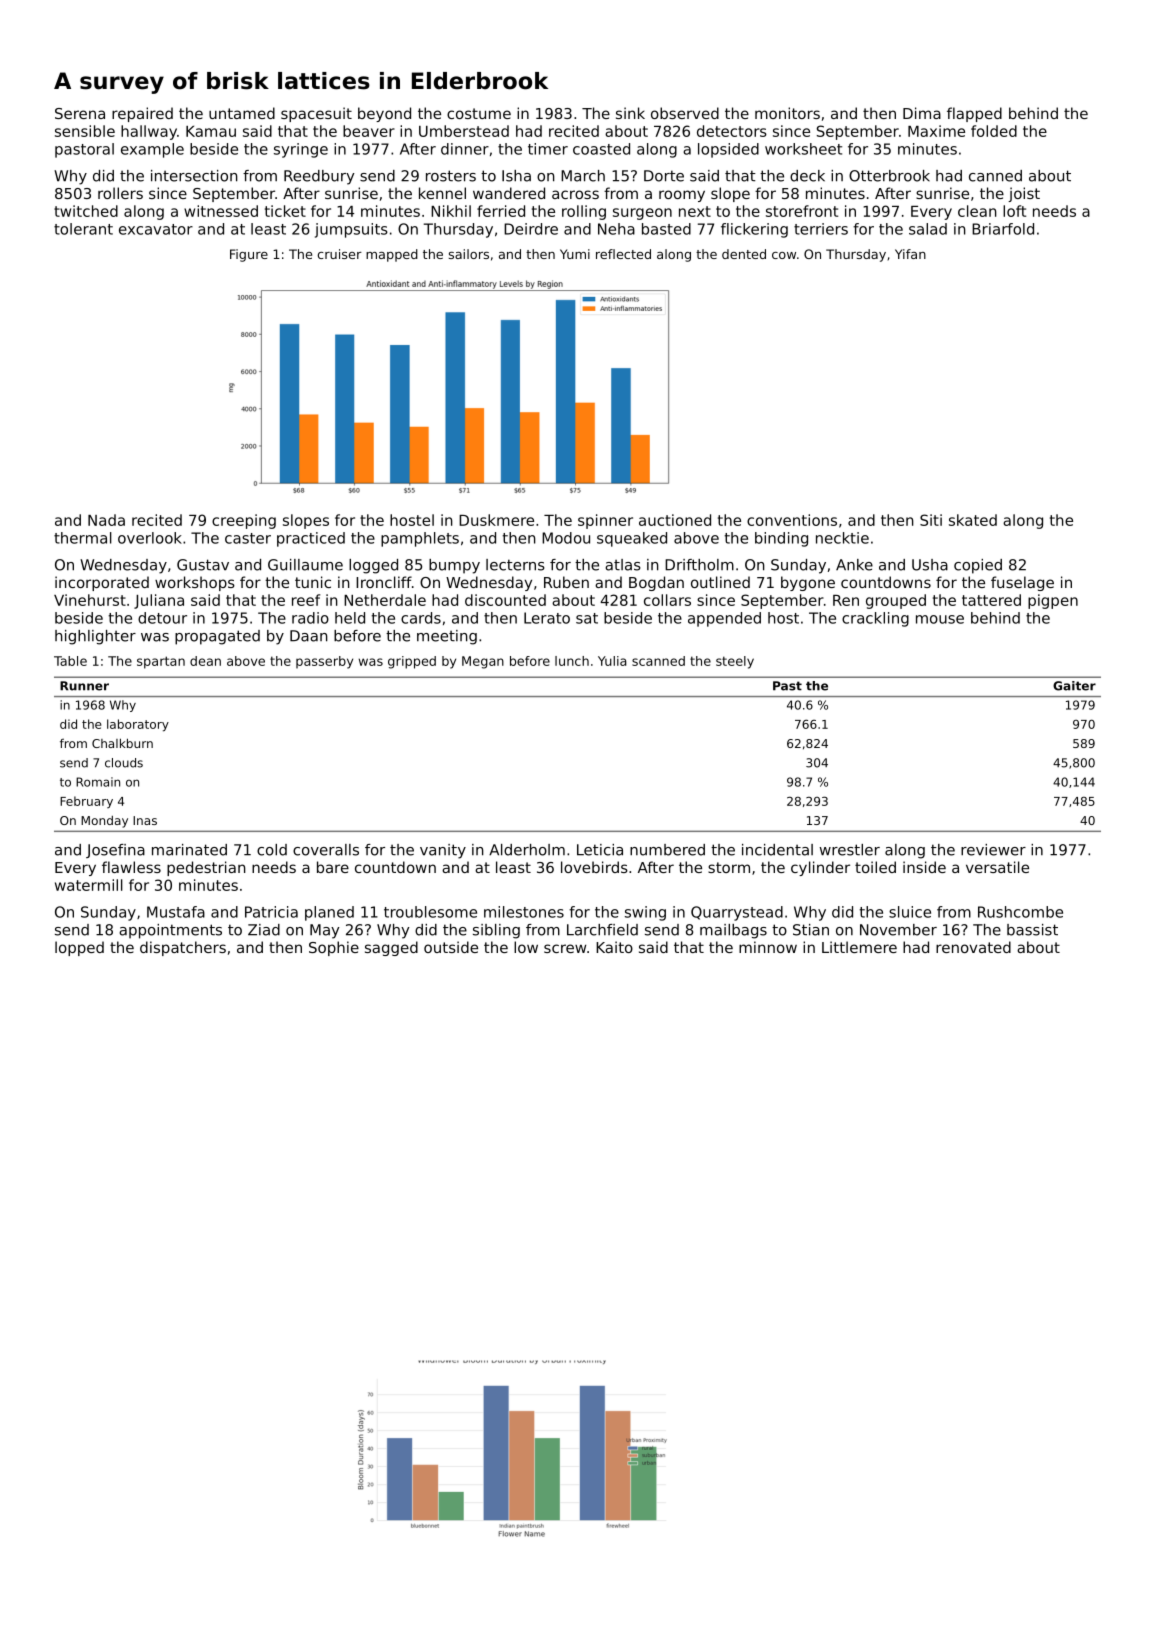 The image size is (1155, 1634). Describe the element at coordinates (614, 947) in the screenshot. I see `Kaito` at that location.
